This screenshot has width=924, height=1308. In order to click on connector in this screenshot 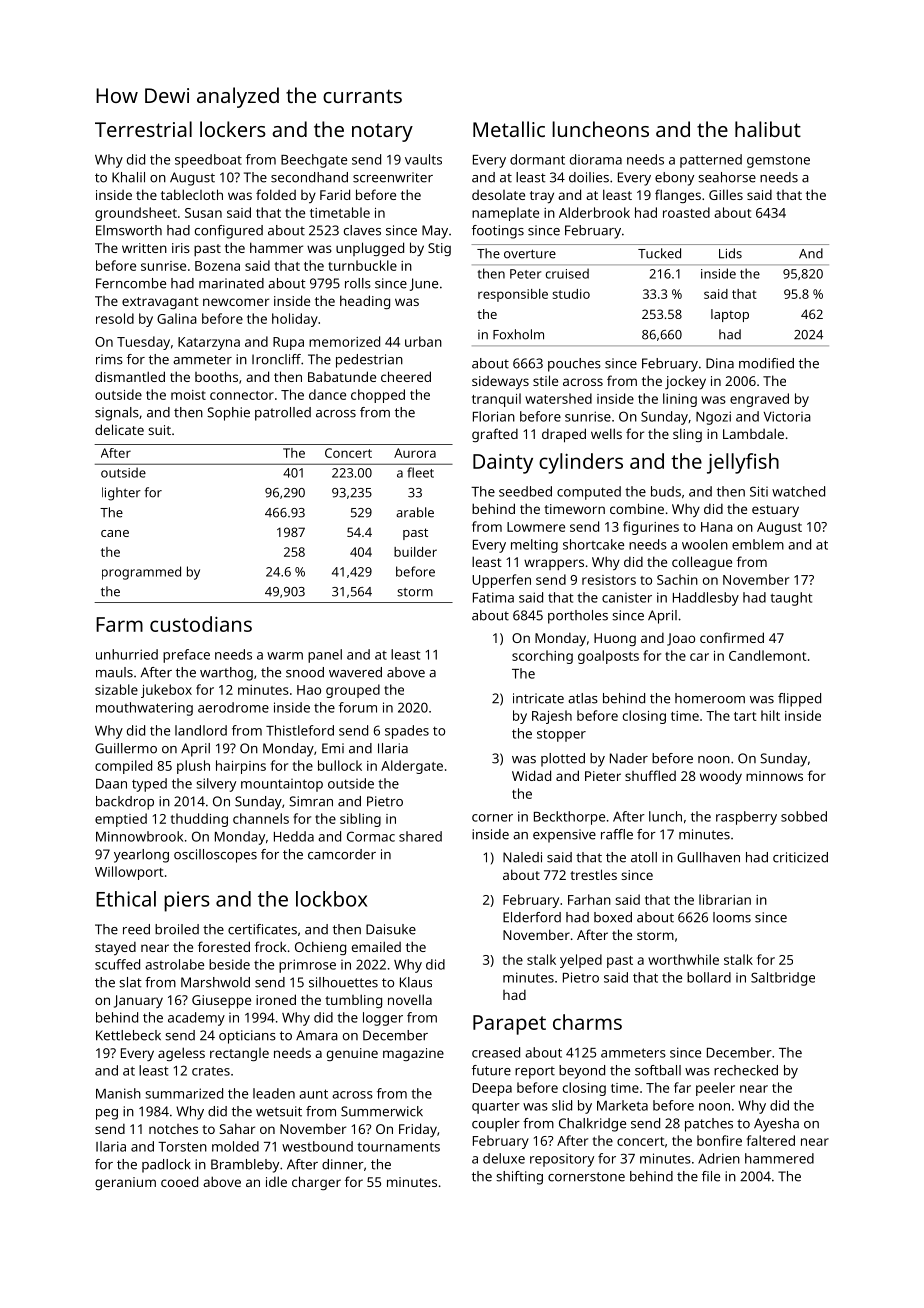, I will do `click(242, 395)`.
